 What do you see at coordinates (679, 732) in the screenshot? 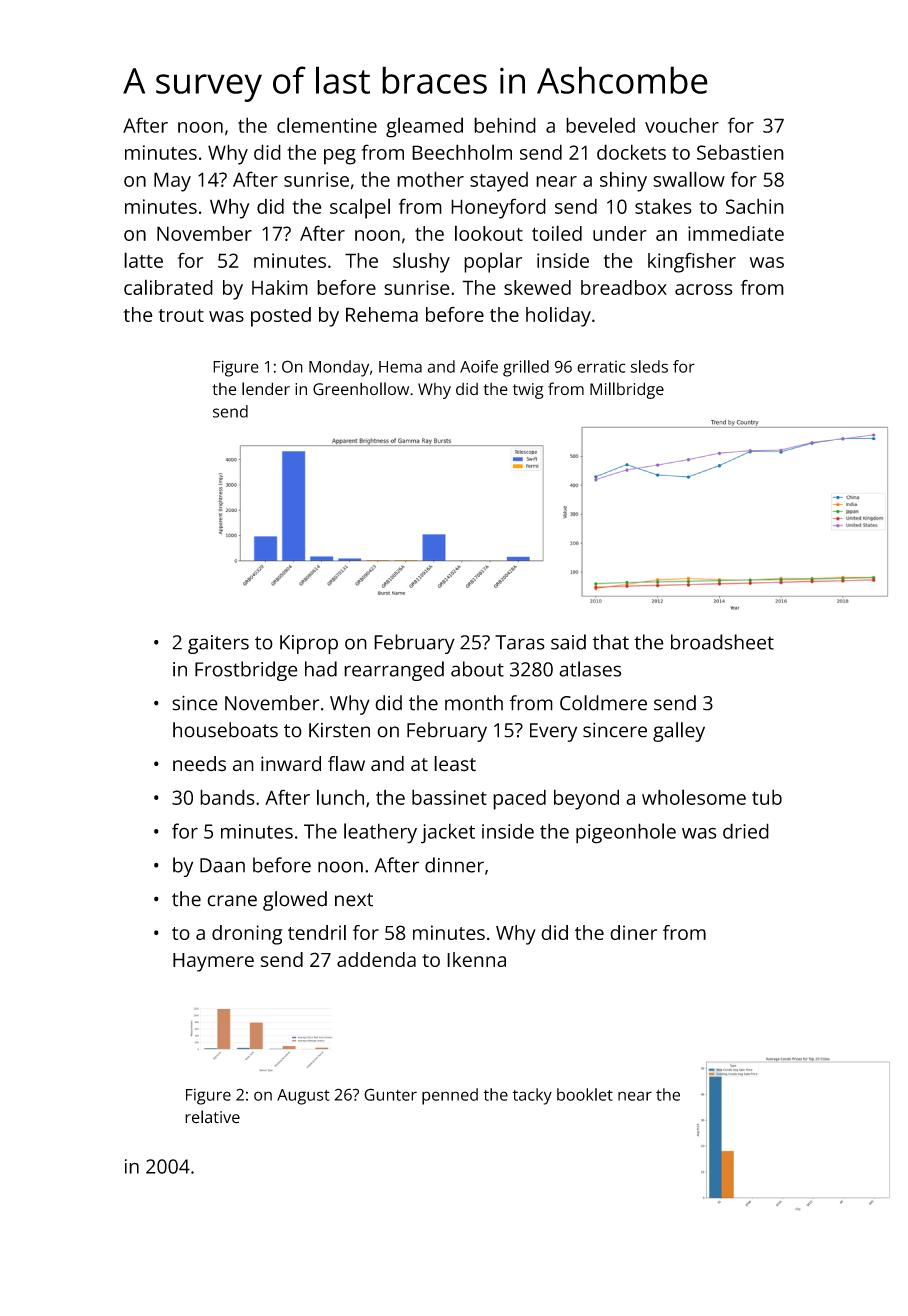
I see `galley` at bounding box center [679, 732].
